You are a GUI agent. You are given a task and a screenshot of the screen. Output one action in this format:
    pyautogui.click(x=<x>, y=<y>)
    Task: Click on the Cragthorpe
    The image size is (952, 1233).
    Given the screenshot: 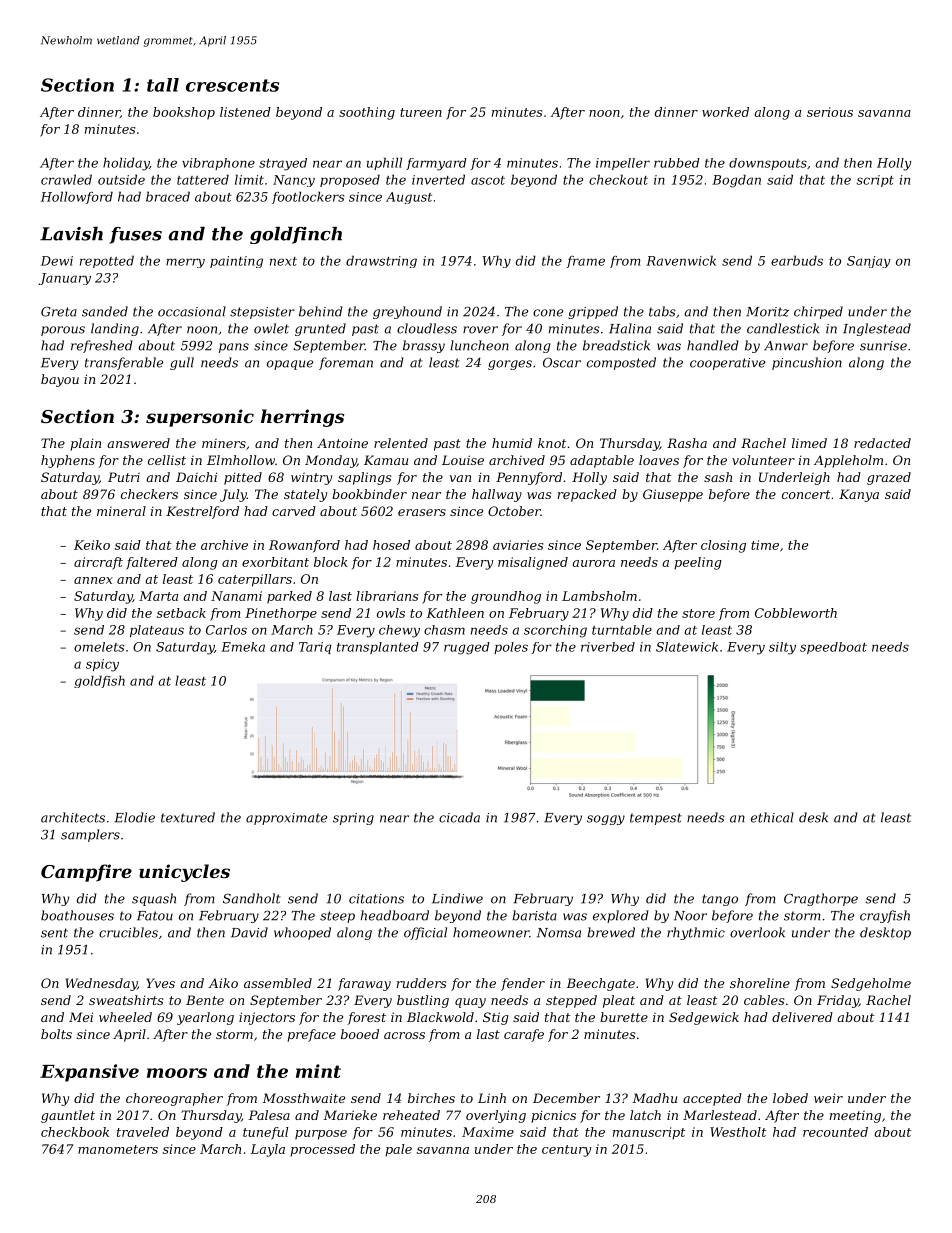 What is the action you would take?
    pyautogui.click(x=821, y=899)
